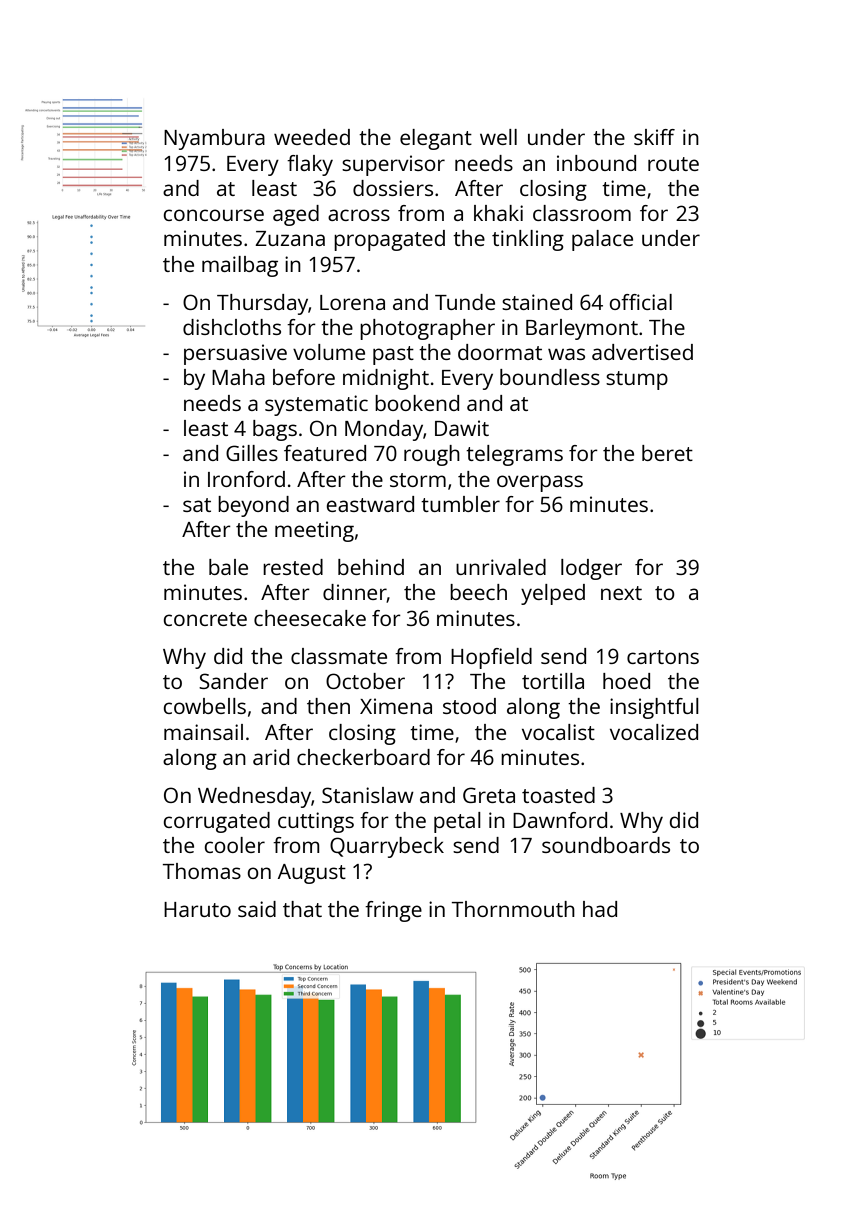 This screenshot has height=1224, width=863. I want to click on Gilles, so click(252, 453).
